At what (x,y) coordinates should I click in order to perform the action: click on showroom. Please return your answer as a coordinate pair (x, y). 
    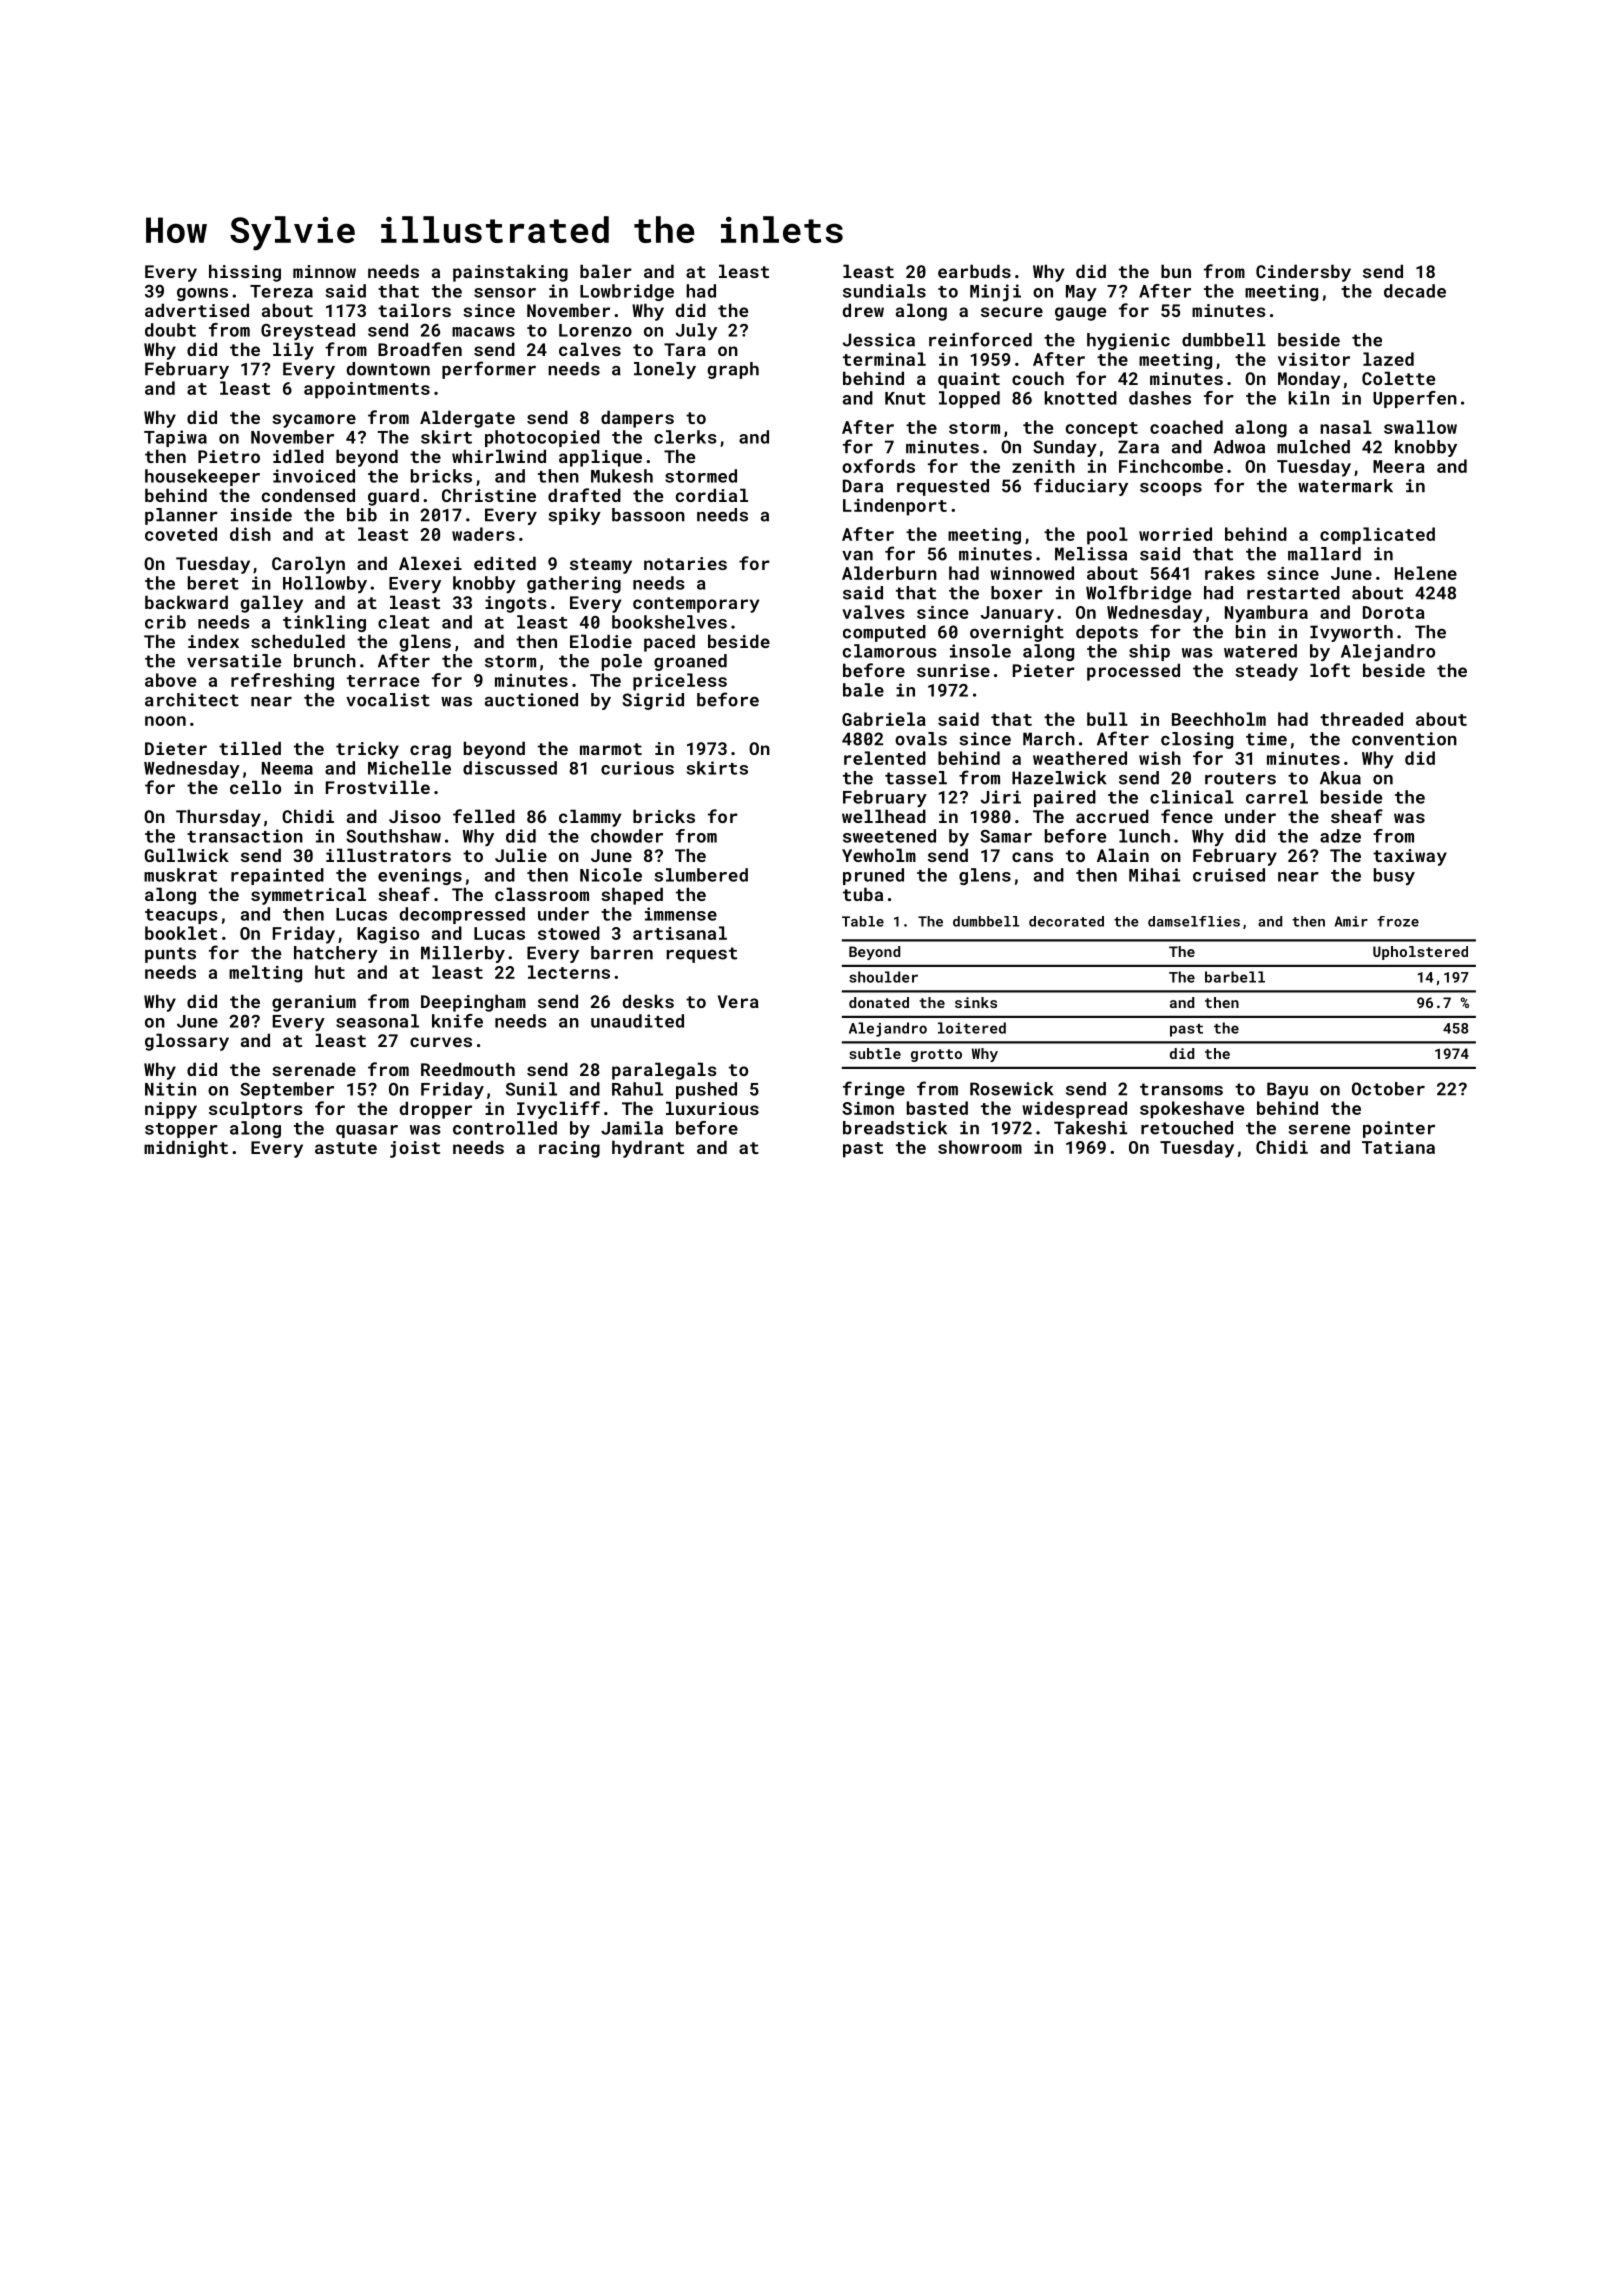
    Looking at the image, I should click on (980, 1147).
